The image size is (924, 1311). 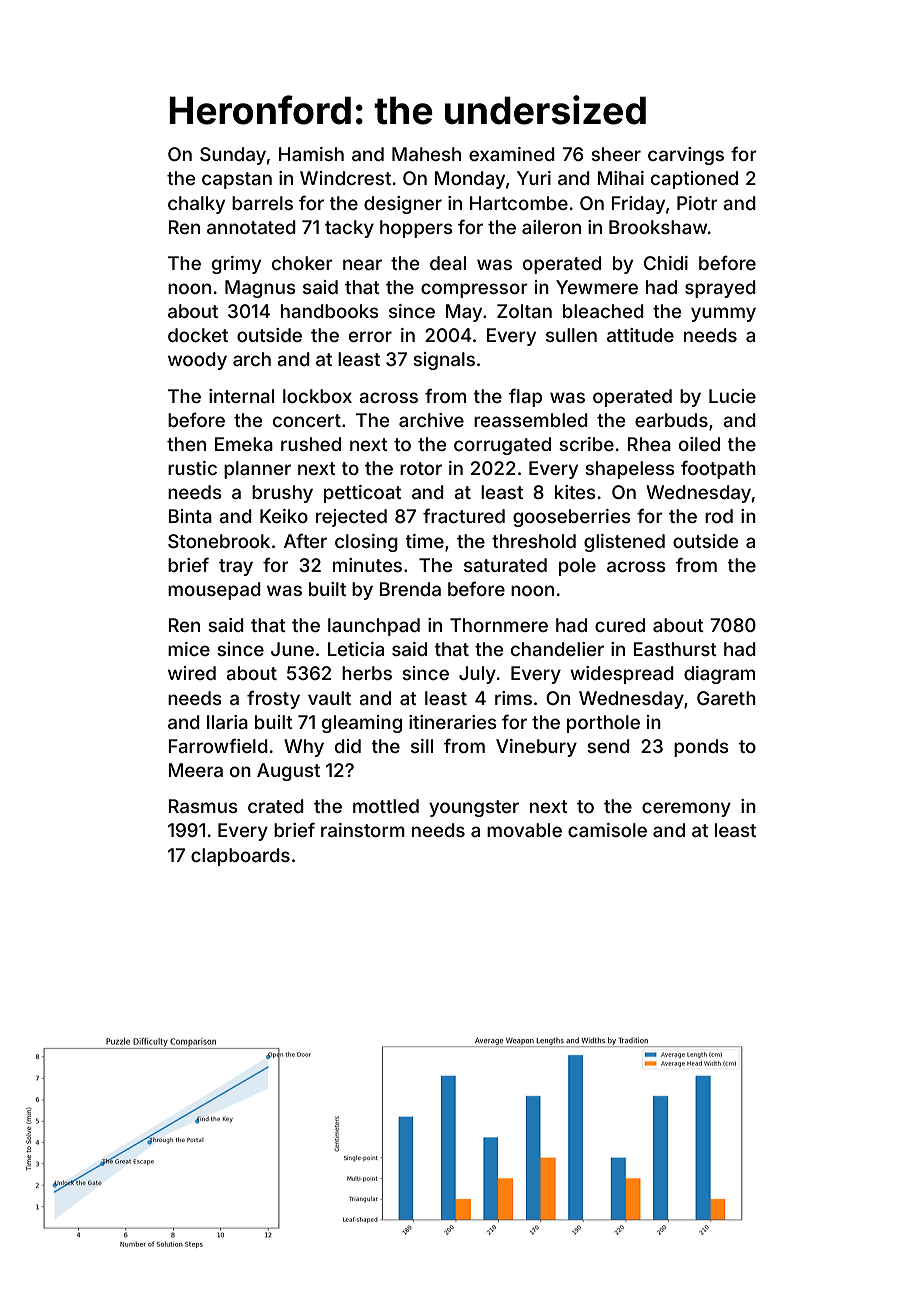 What do you see at coordinates (616, 154) in the screenshot?
I see `sheer` at bounding box center [616, 154].
